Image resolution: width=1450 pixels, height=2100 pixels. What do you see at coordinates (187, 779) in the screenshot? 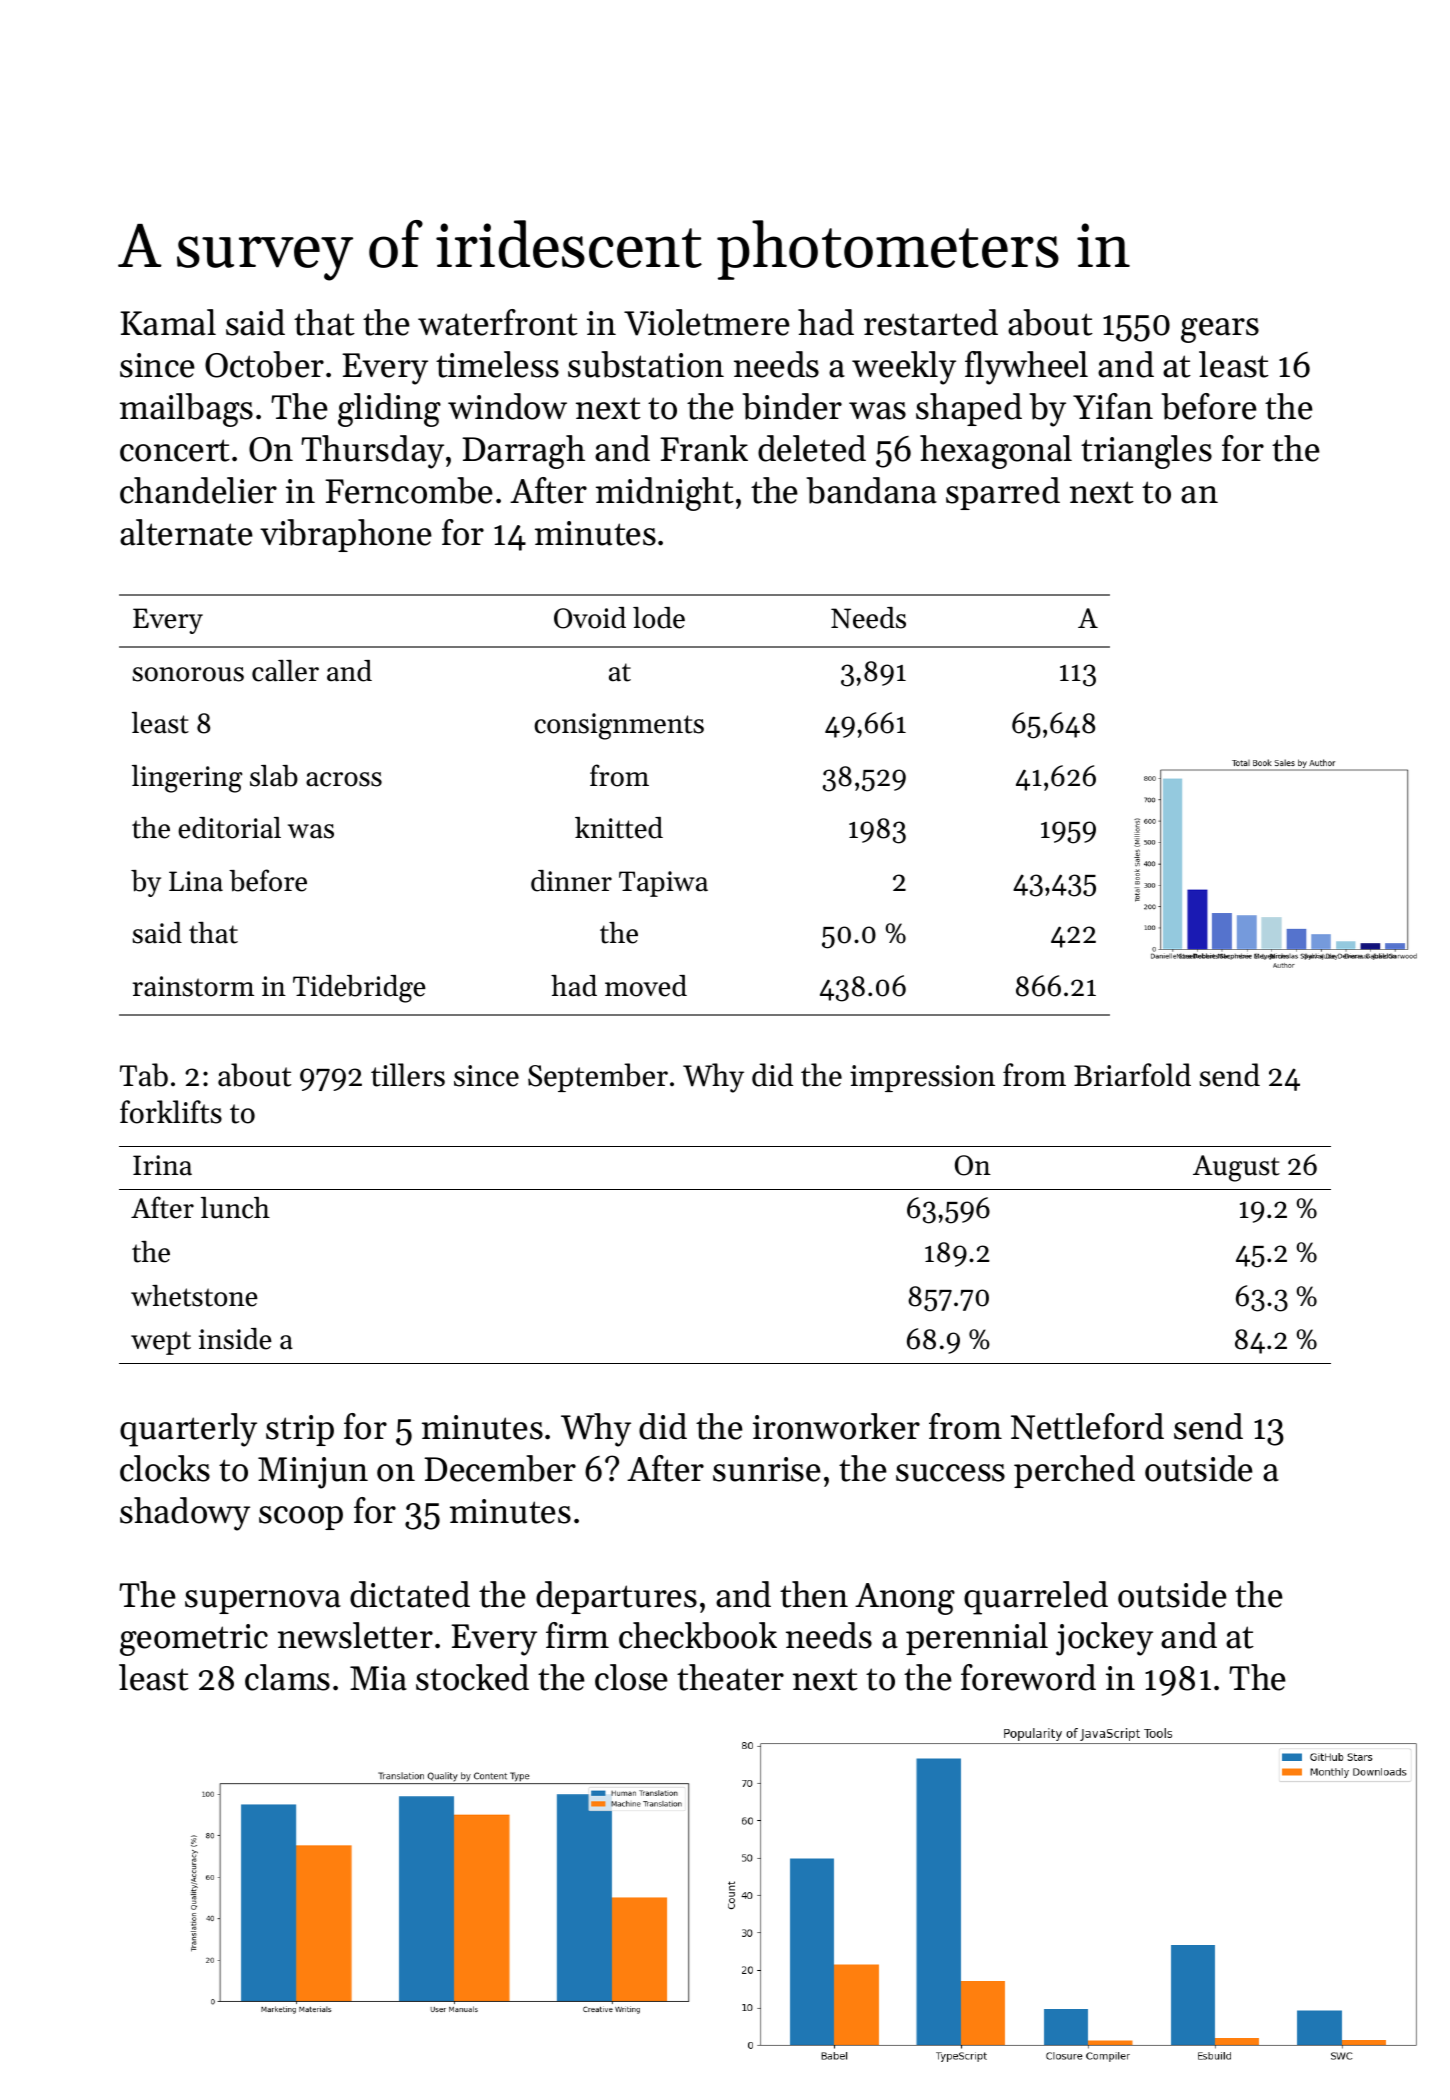
I see `lingering` at bounding box center [187, 779].
